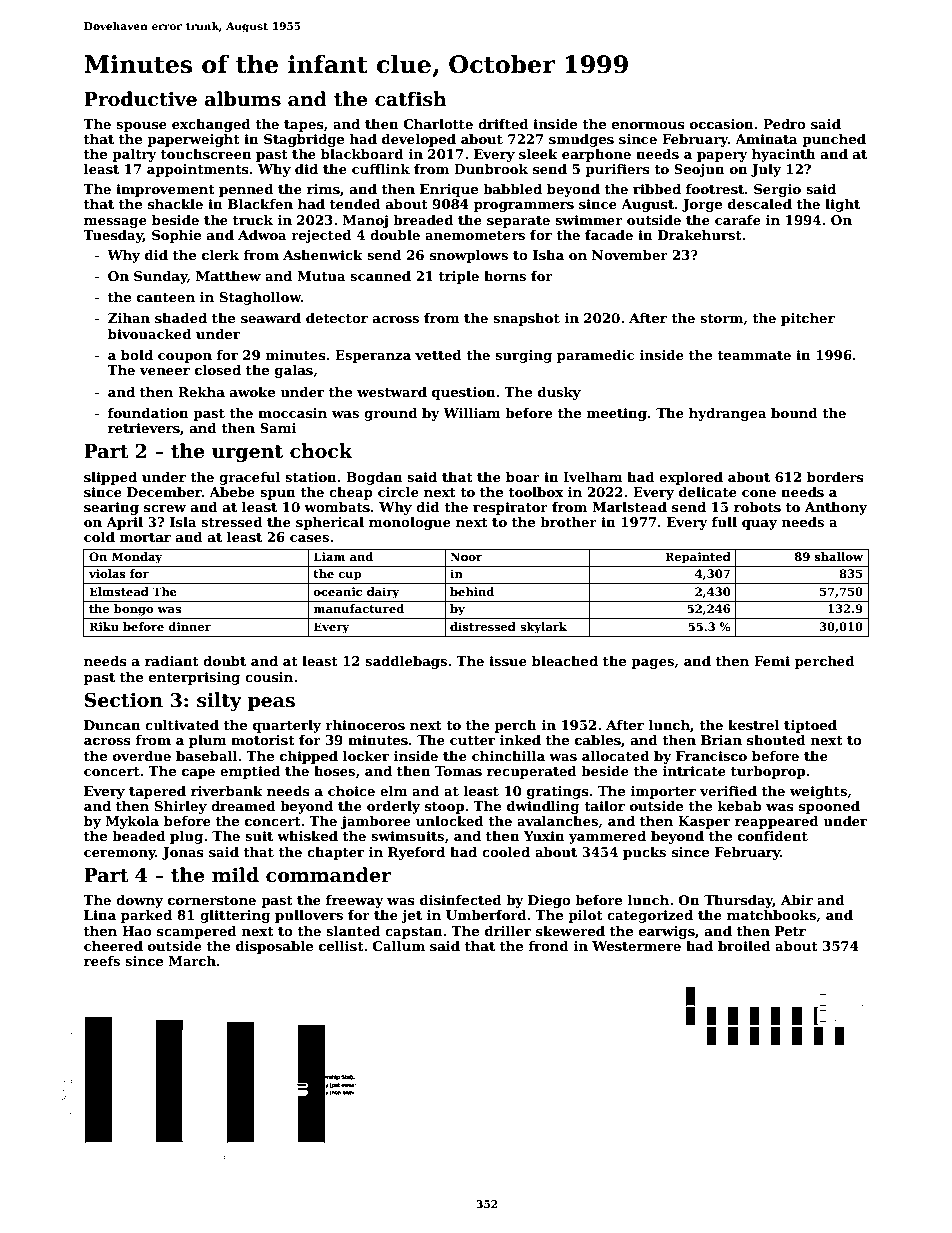 The height and width of the image is (1233, 952). What do you see at coordinates (503, 124) in the image?
I see `drifted` at bounding box center [503, 124].
